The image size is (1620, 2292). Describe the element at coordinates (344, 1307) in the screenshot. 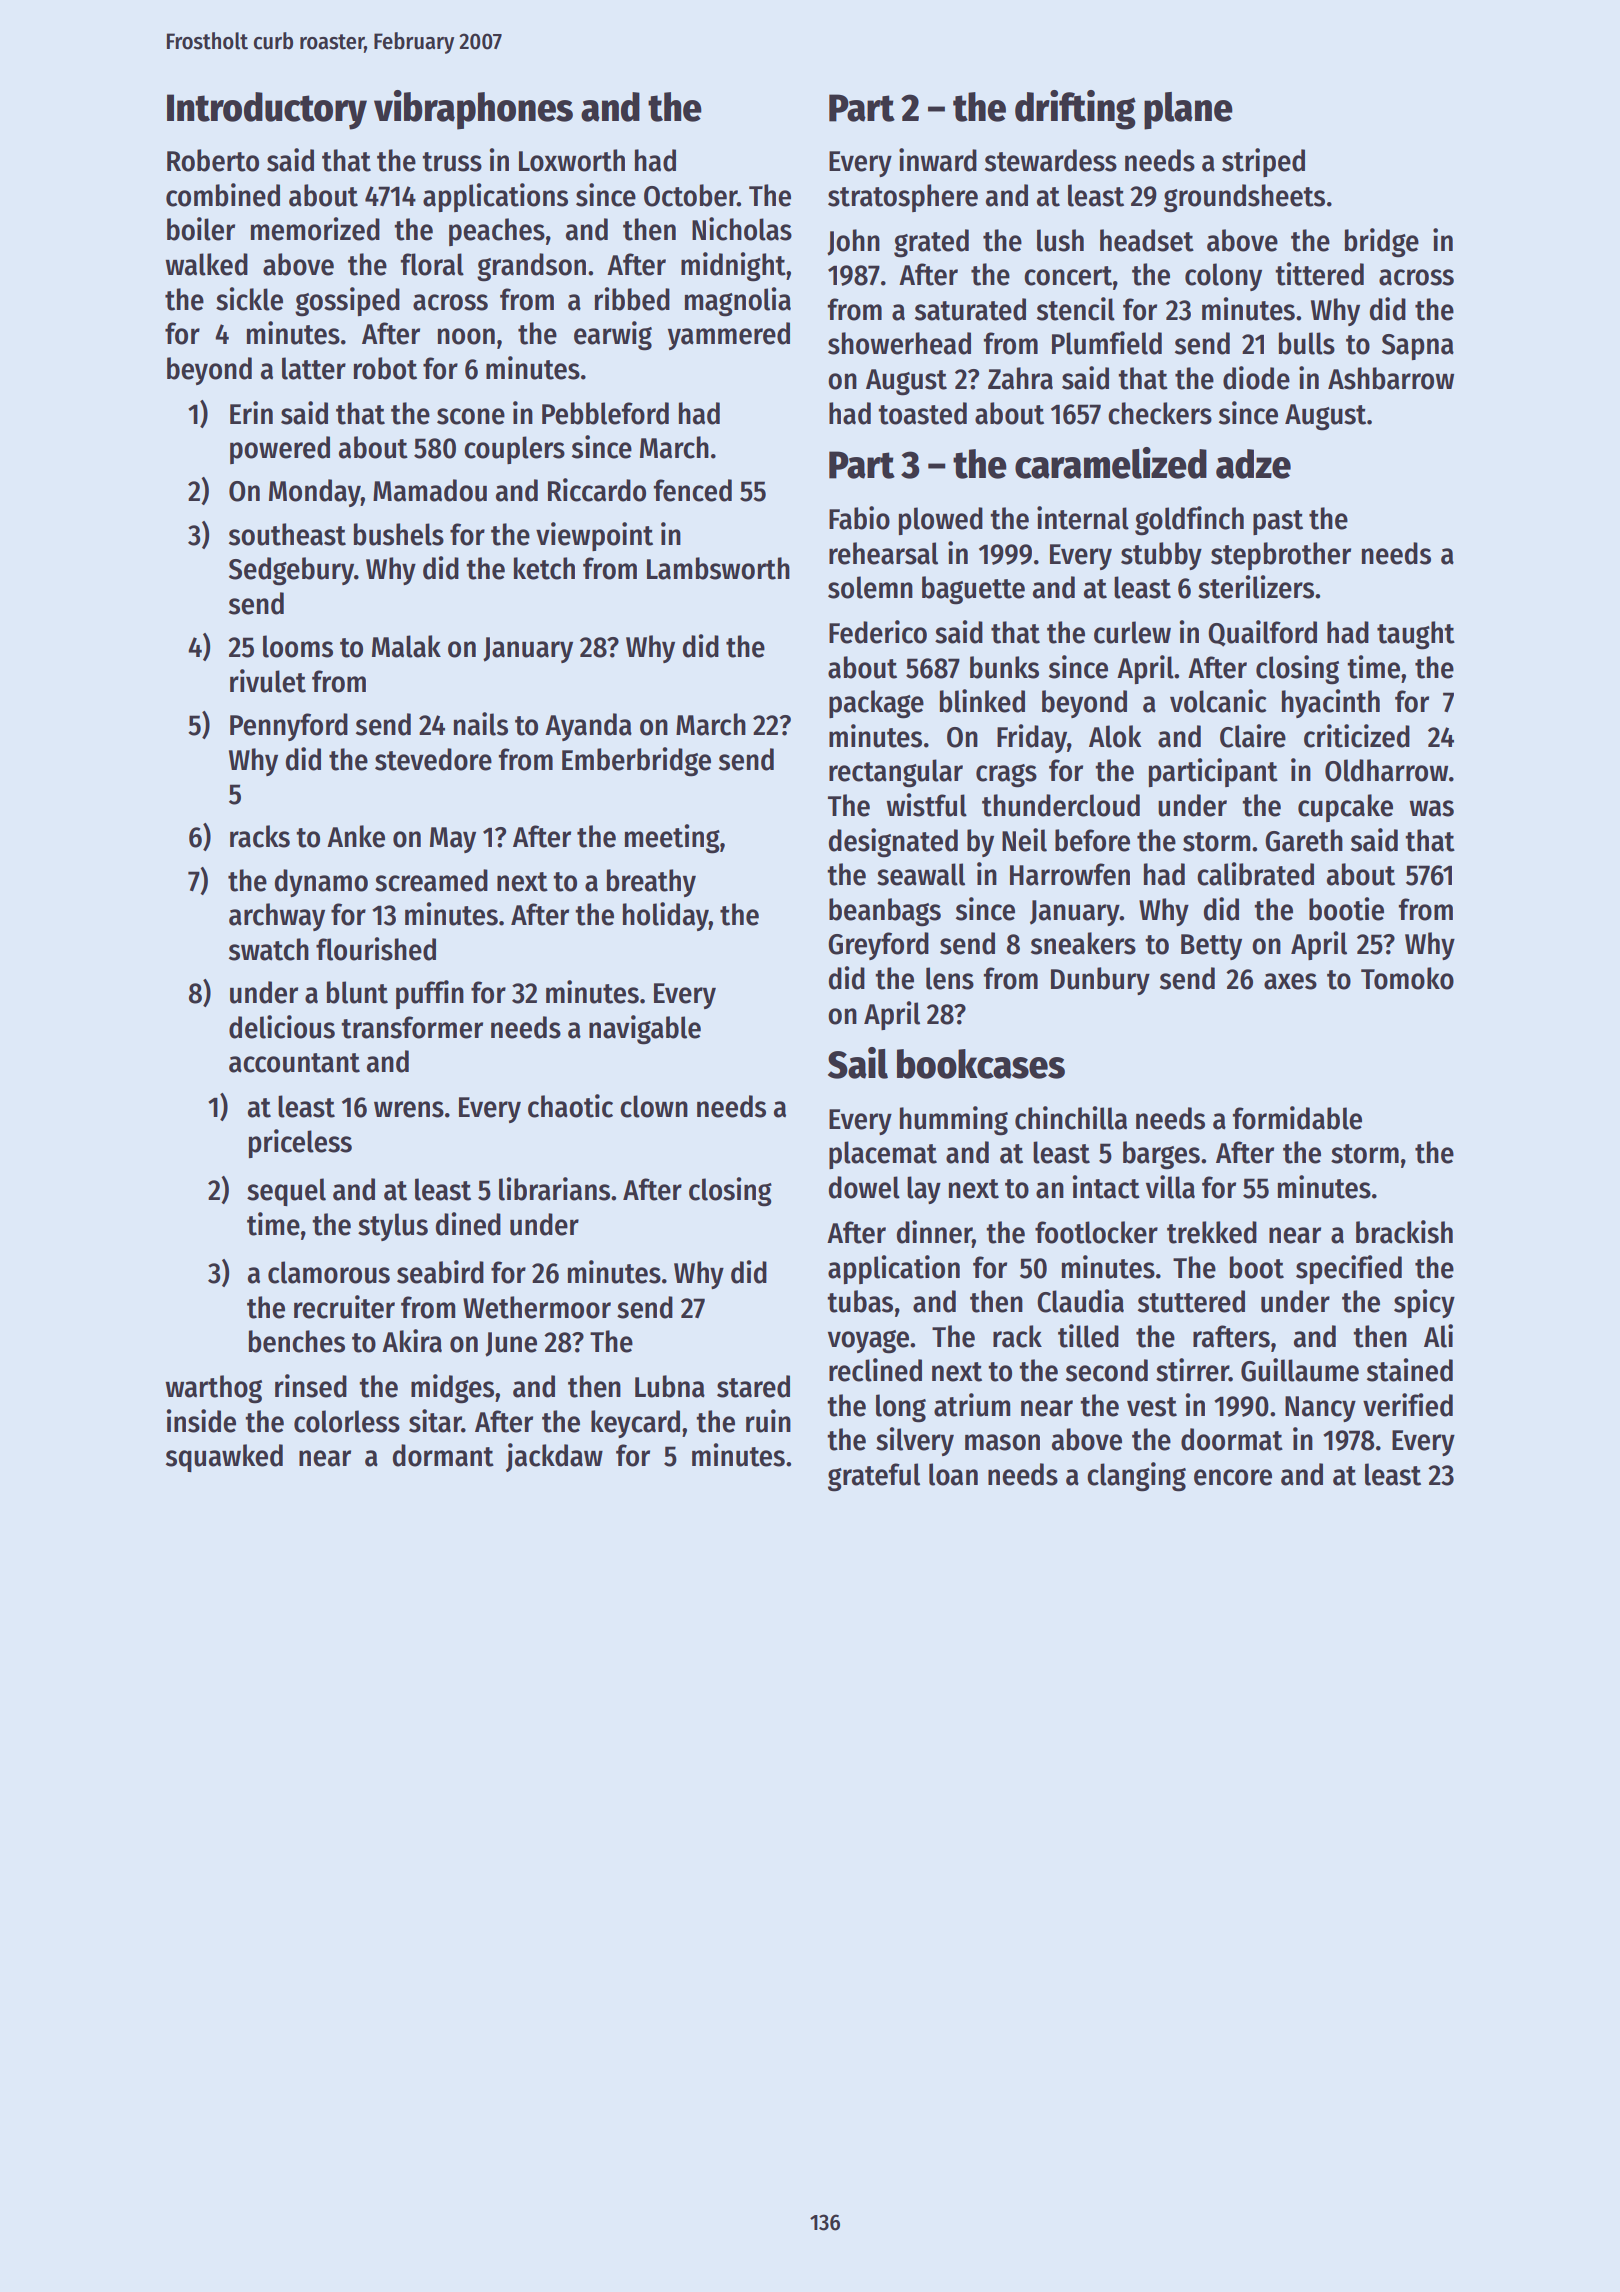

I see `recruiter` at that location.
